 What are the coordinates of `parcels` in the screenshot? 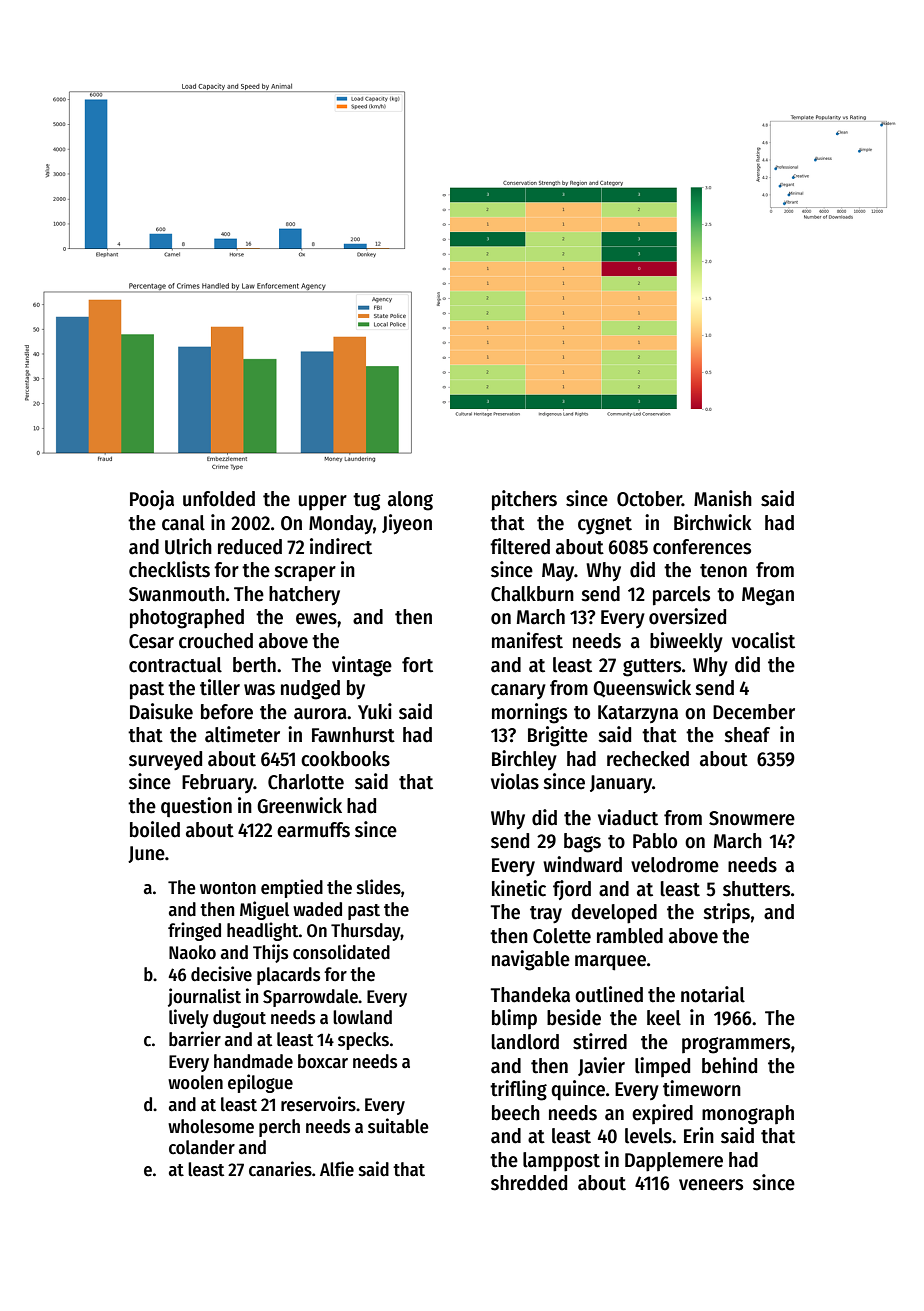 It's located at (681, 596).
